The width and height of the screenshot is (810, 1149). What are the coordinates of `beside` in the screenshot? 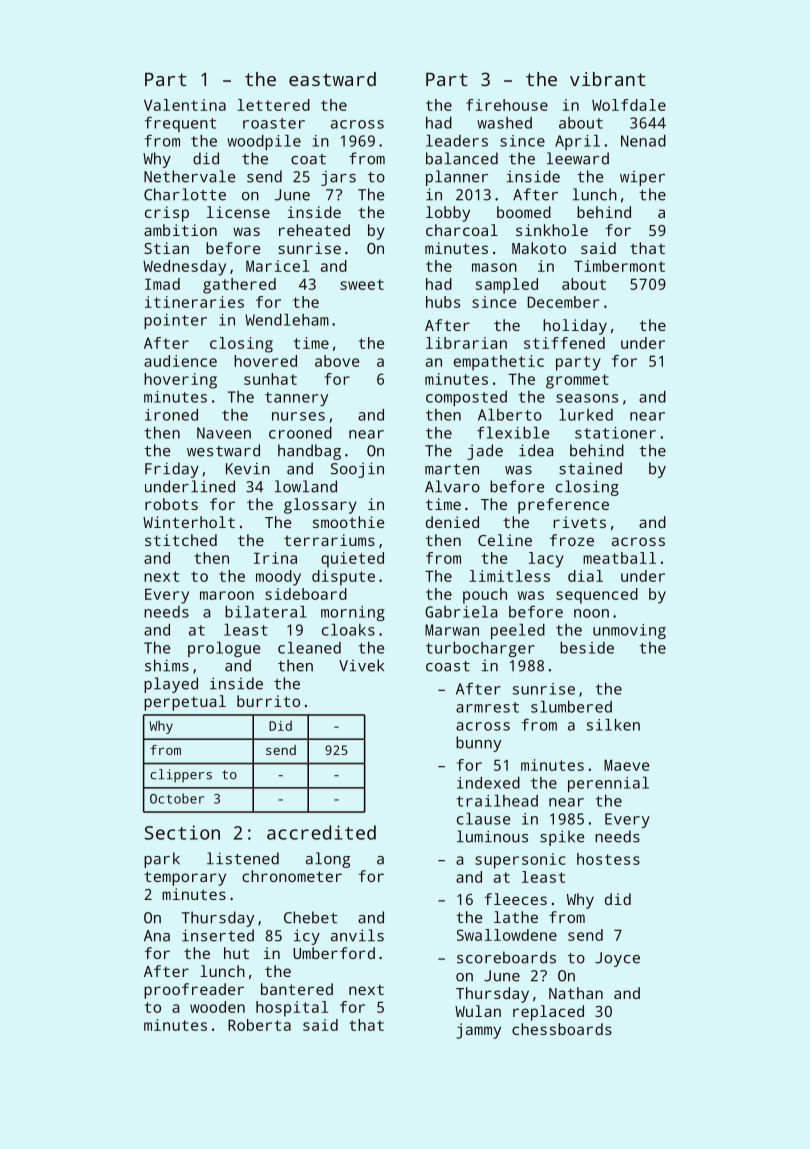 It's located at (587, 648).
